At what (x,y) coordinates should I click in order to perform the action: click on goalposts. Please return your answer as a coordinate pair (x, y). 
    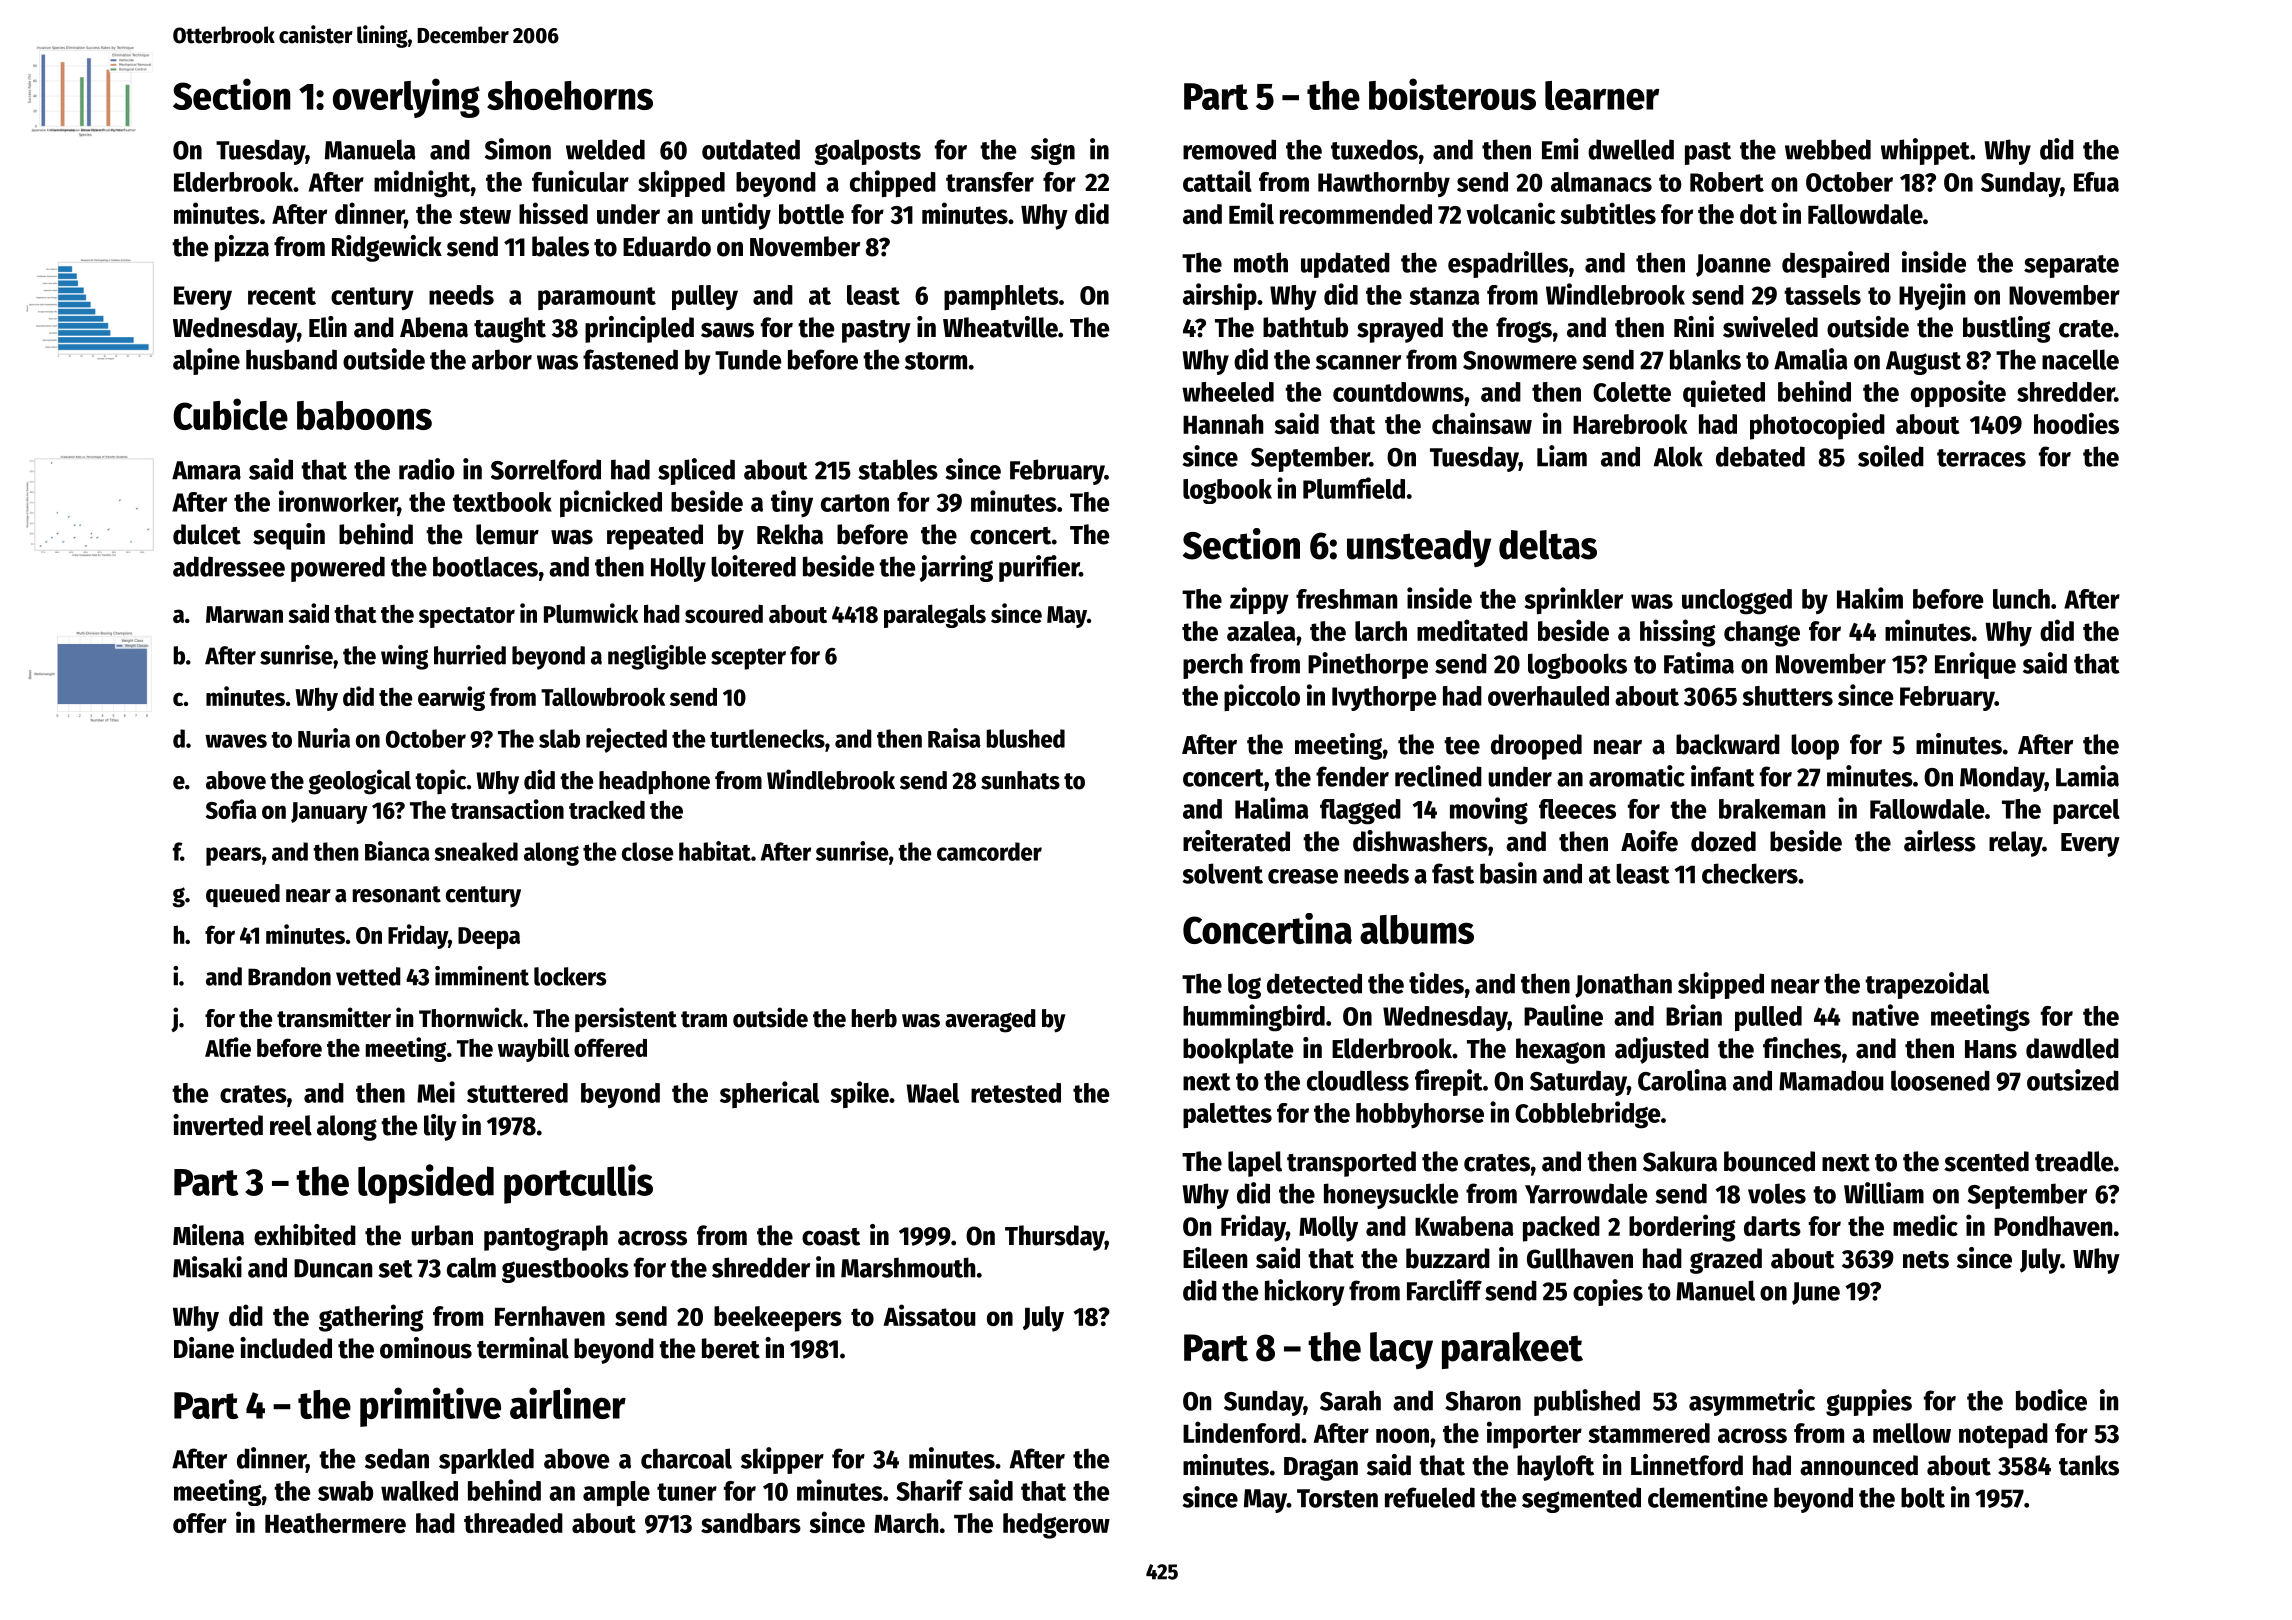
    Looking at the image, I should click on (867, 152).
